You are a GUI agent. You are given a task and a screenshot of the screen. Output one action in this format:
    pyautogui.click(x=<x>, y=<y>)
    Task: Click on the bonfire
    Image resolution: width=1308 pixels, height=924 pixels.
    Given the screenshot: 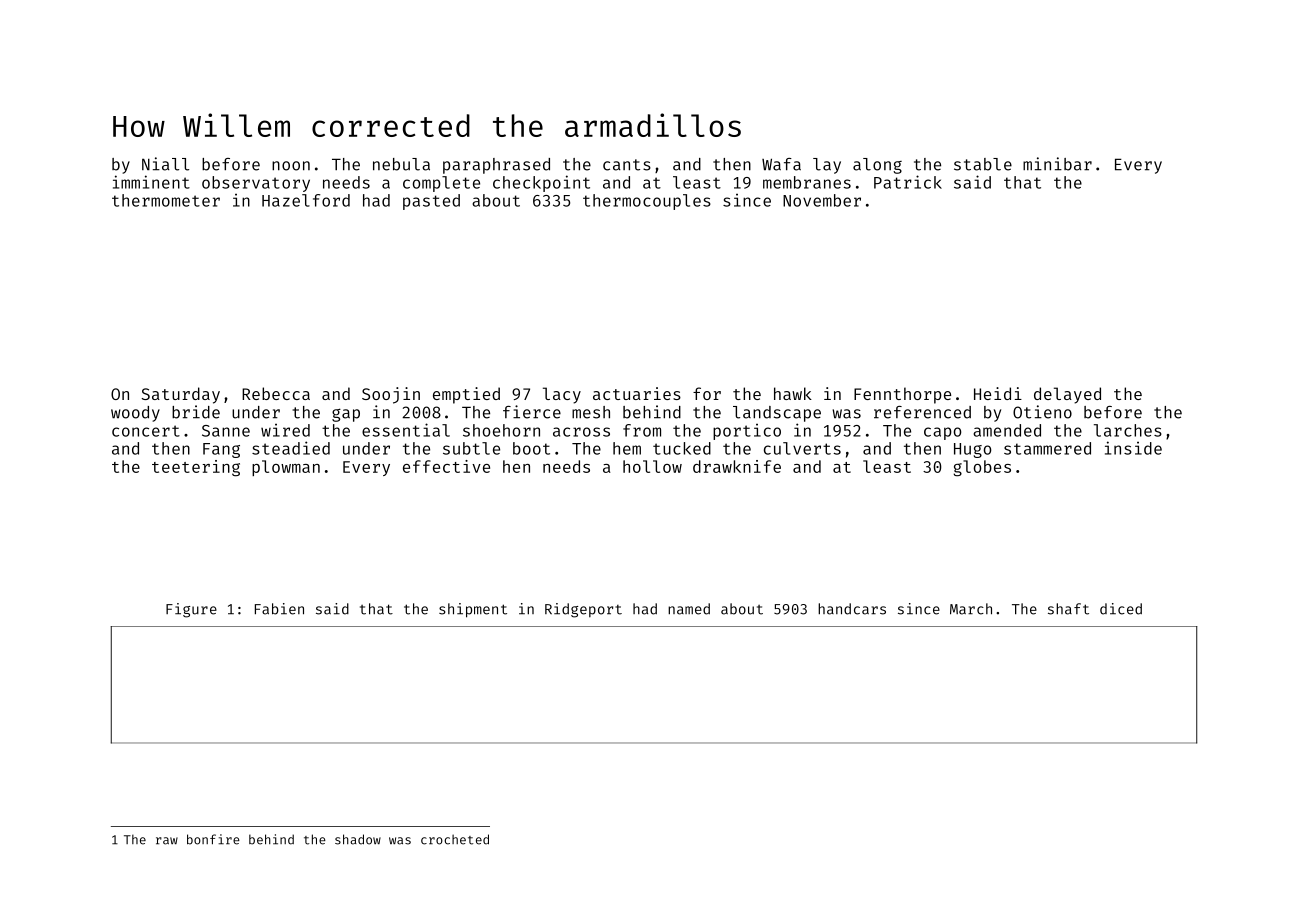 What is the action you would take?
    pyautogui.click(x=213, y=839)
